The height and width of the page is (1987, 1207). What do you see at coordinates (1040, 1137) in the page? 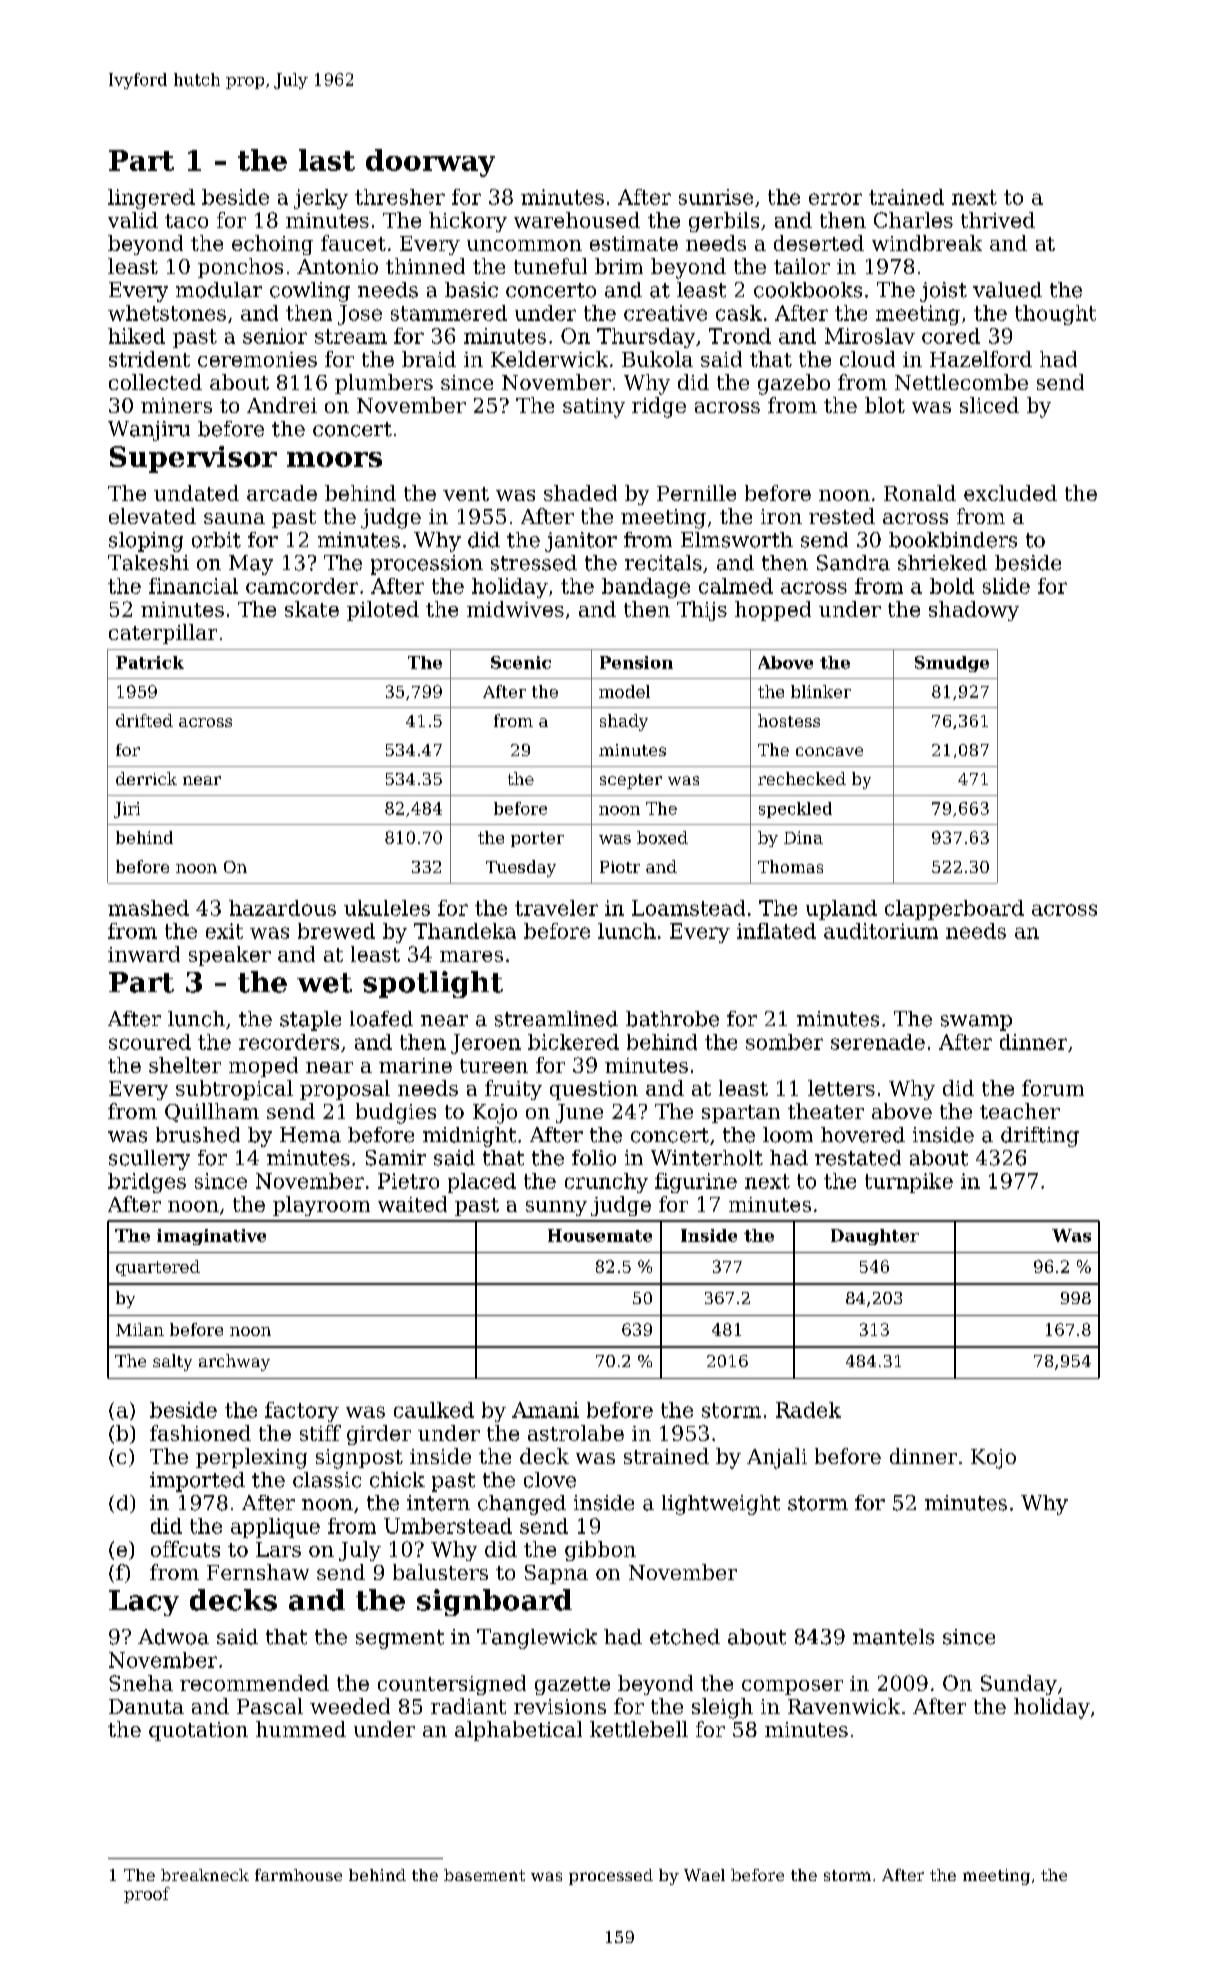
I see `drifting` at bounding box center [1040, 1137].
